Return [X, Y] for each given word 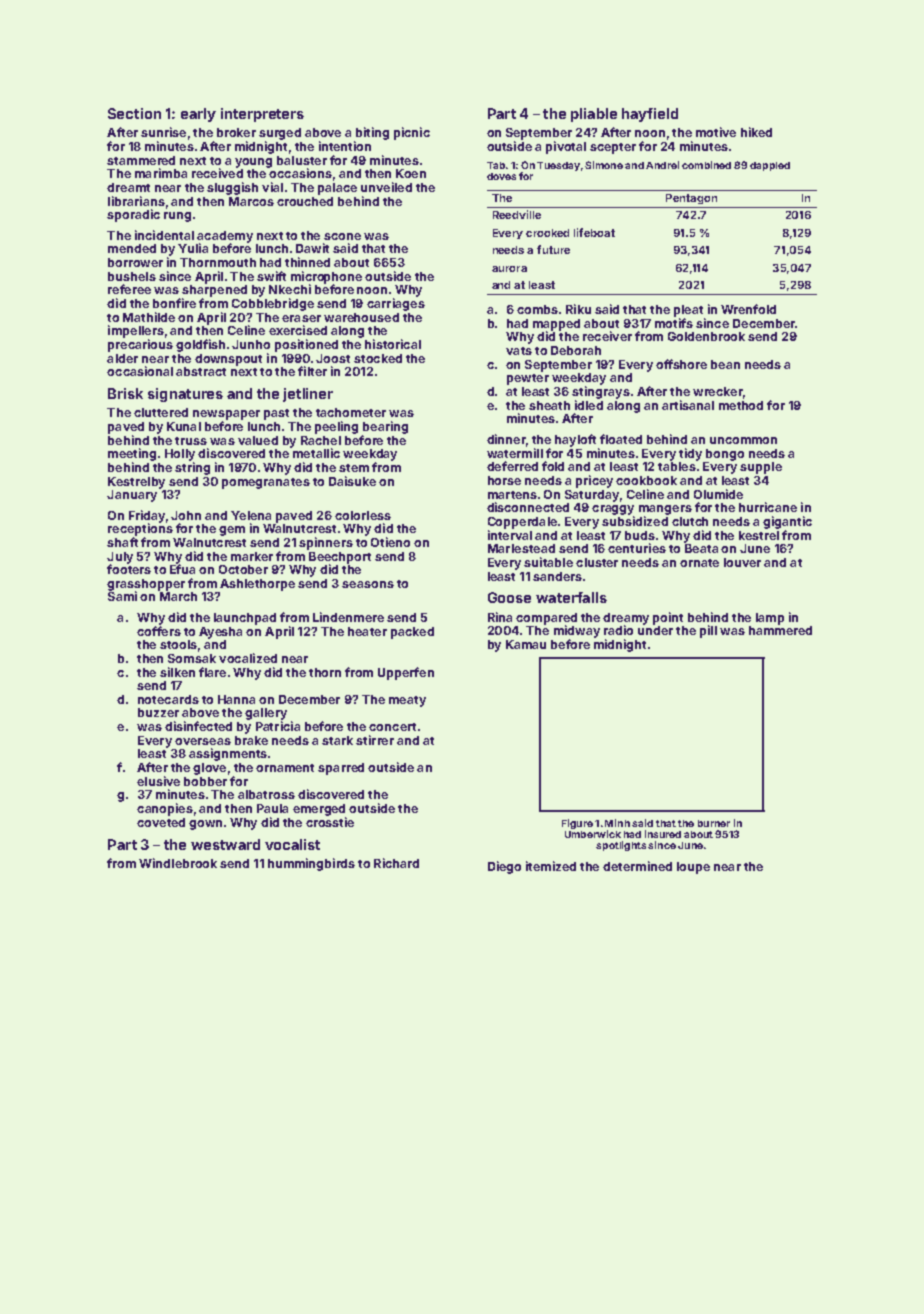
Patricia [278, 726]
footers [129, 569]
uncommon [743, 440]
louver [742, 562]
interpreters [262, 115]
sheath [549, 405]
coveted [161, 822]
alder [122, 358]
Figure [577, 824]
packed [412, 633]
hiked [756, 132]
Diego [504, 867]
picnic [412, 133]
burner [714, 823]
